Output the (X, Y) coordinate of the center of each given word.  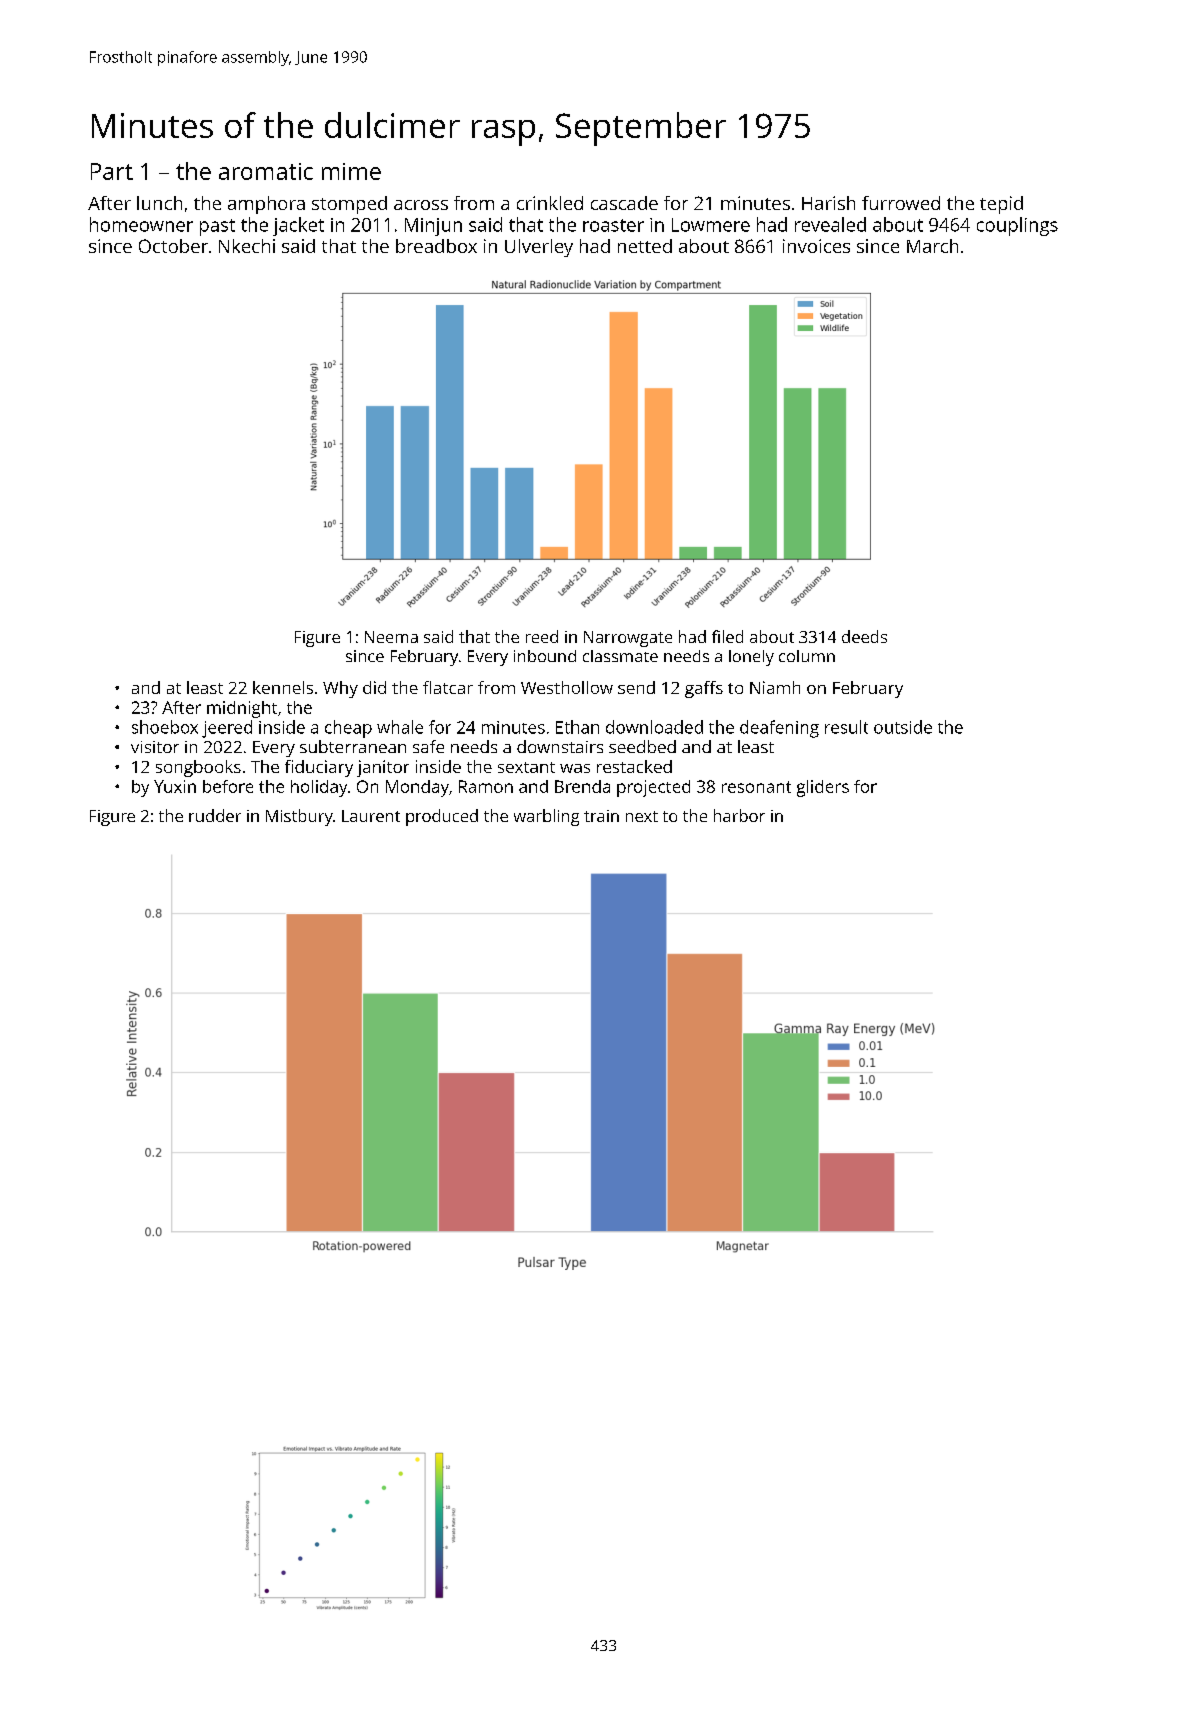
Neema (391, 637)
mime (351, 171)
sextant (526, 767)
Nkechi (247, 246)
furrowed (901, 203)
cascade (624, 203)
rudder (215, 815)
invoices (816, 246)
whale (400, 727)
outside (903, 727)
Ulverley (539, 248)
